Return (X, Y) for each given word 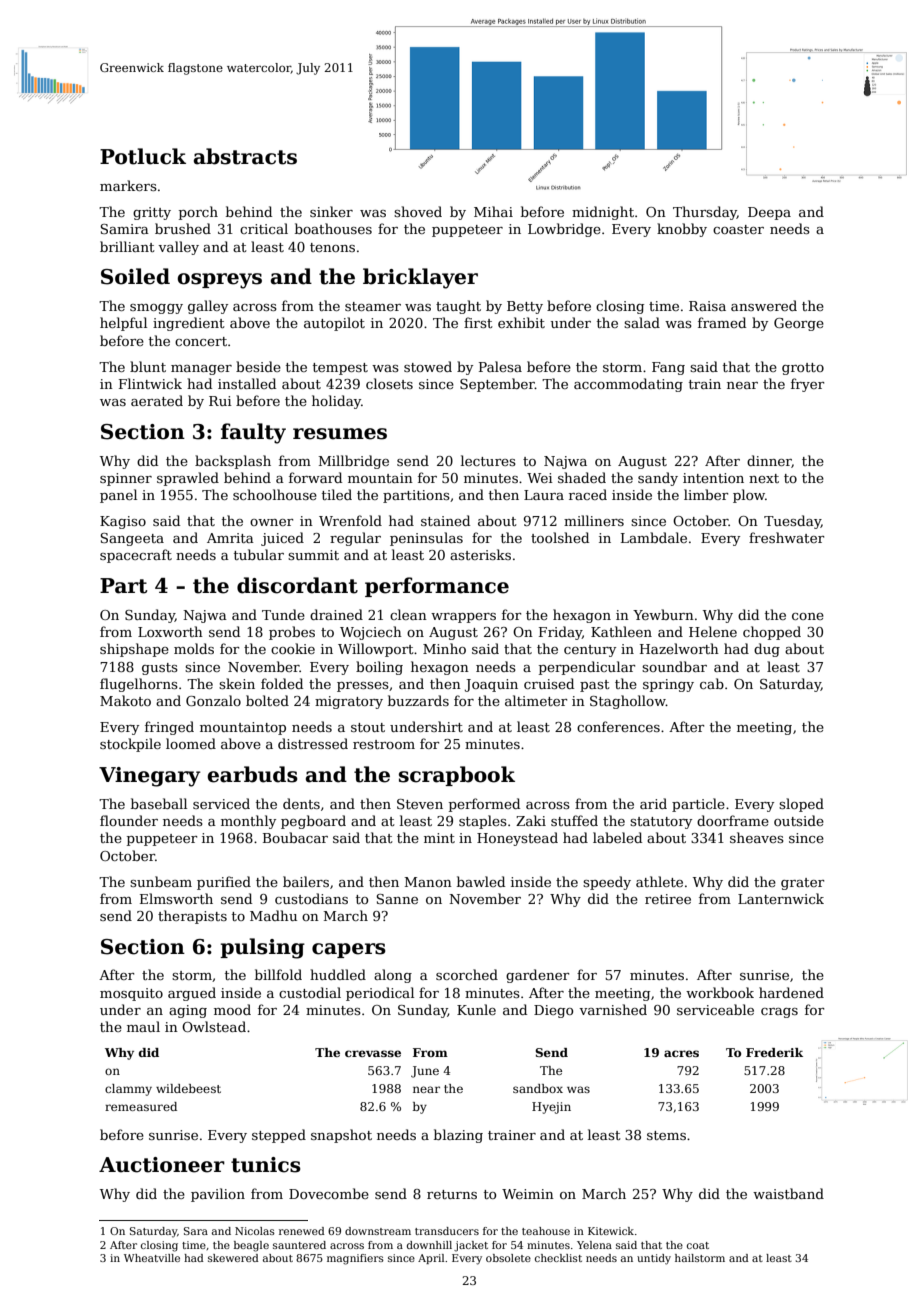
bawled (481, 881)
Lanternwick (781, 898)
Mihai (493, 211)
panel (118, 496)
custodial (310, 992)
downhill (429, 1245)
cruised (549, 683)
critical (264, 228)
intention (713, 478)
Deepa (769, 213)
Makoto (125, 700)
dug (767, 650)
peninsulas (426, 539)
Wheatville (152, 1258)
